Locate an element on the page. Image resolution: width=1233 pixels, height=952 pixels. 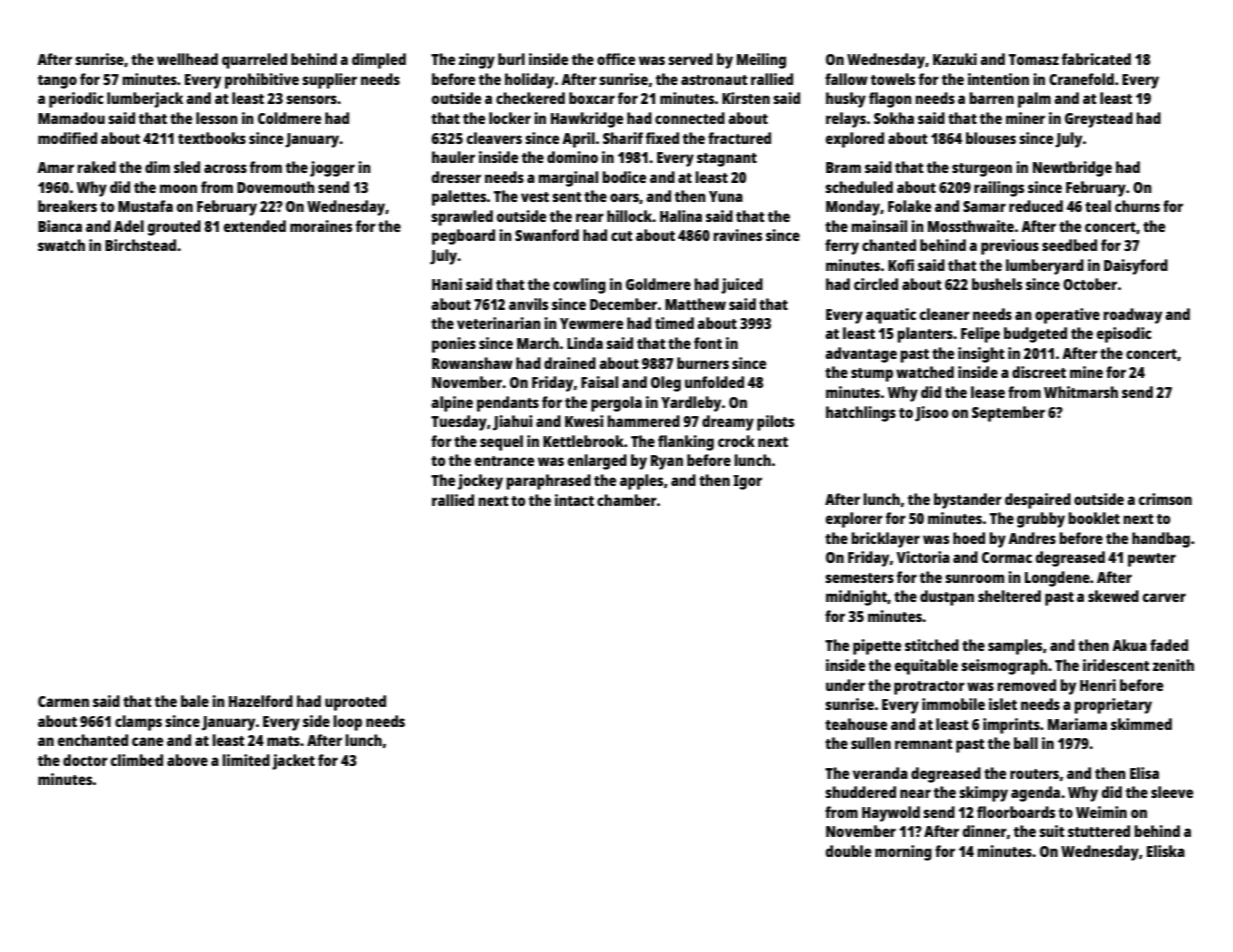
hammered is located at coordinates (643, 421).
